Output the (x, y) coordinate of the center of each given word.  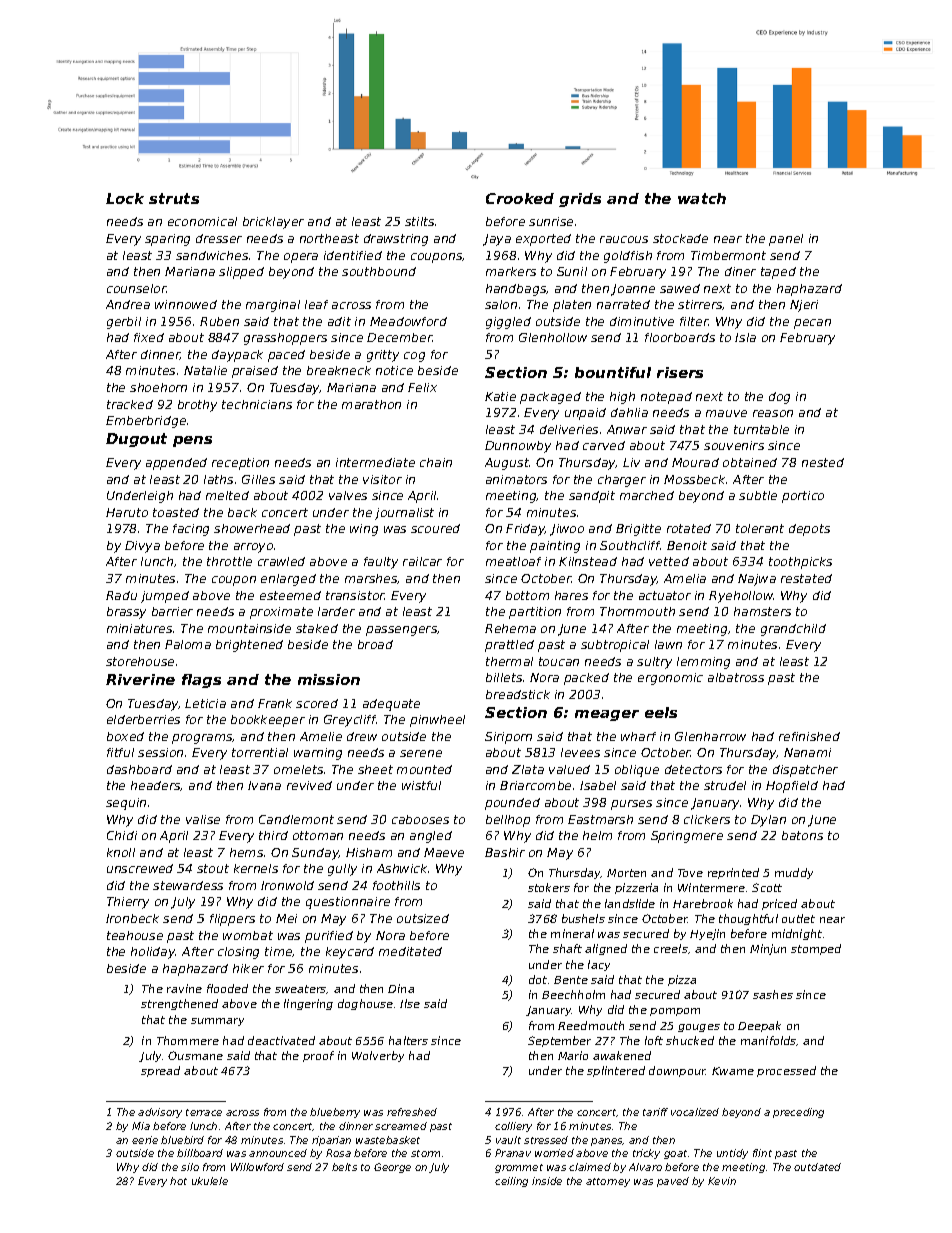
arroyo (253, 548)
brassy (126, 613)
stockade (680, 238)
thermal (509, 661)
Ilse (410, 1003)
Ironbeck (132, 918)
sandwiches (212, 255)
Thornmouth (637, 611)
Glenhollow (553, 337)
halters (408, 1040)
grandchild (793, 630)
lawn (668, 644)
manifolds (768, 1040)
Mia (141, 1126)
